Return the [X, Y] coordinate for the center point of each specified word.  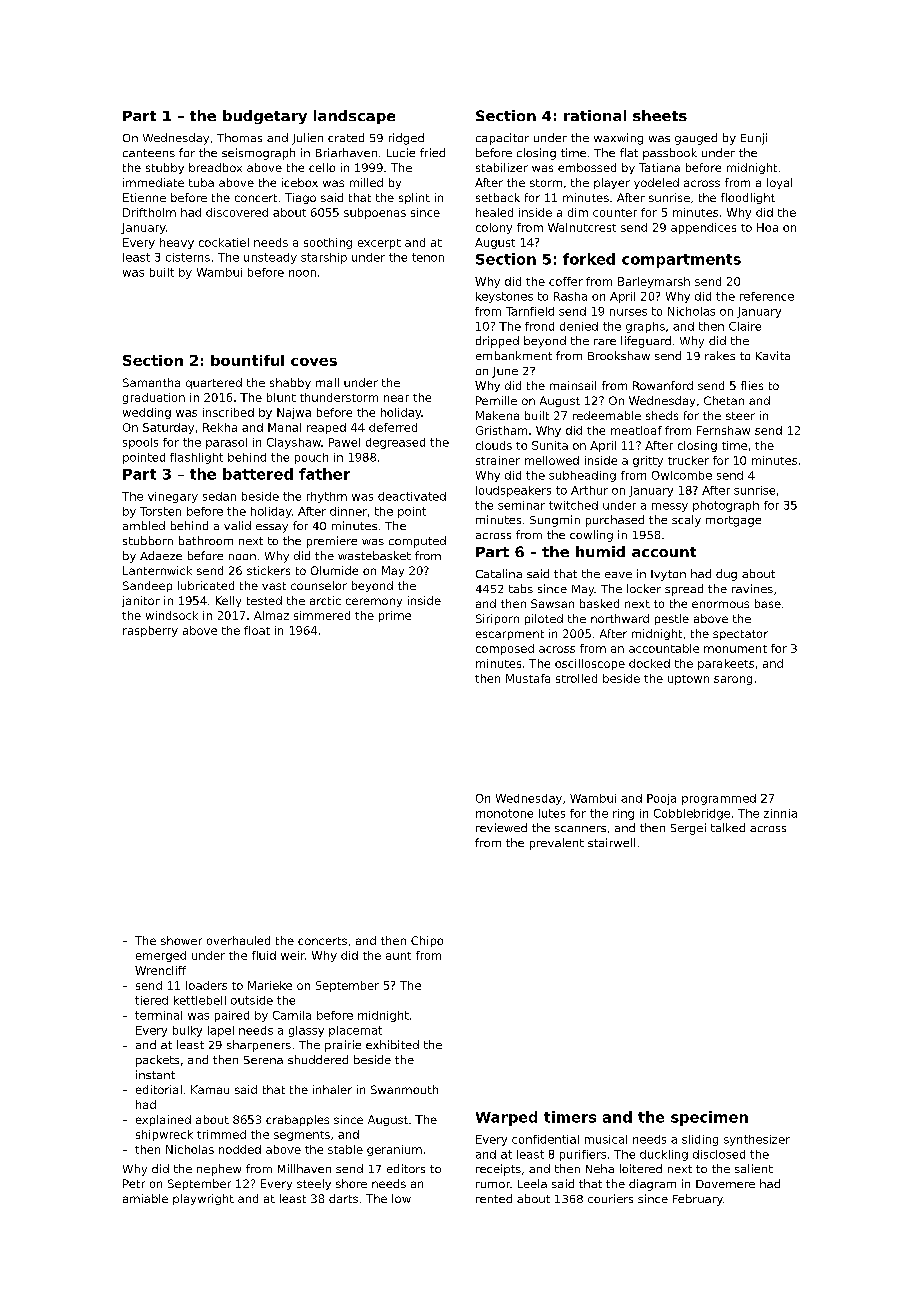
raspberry [150, 631]
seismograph [258, 154]
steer [740, 416]
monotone [504, 813]
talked [728, 827]
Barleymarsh [654, 282]
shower [181, 940]
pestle [672, 619]
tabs [521, 588]
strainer [498, 460]
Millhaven [304, 1168]
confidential [545, 1139]
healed [494, 212]
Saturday [168, 428]
